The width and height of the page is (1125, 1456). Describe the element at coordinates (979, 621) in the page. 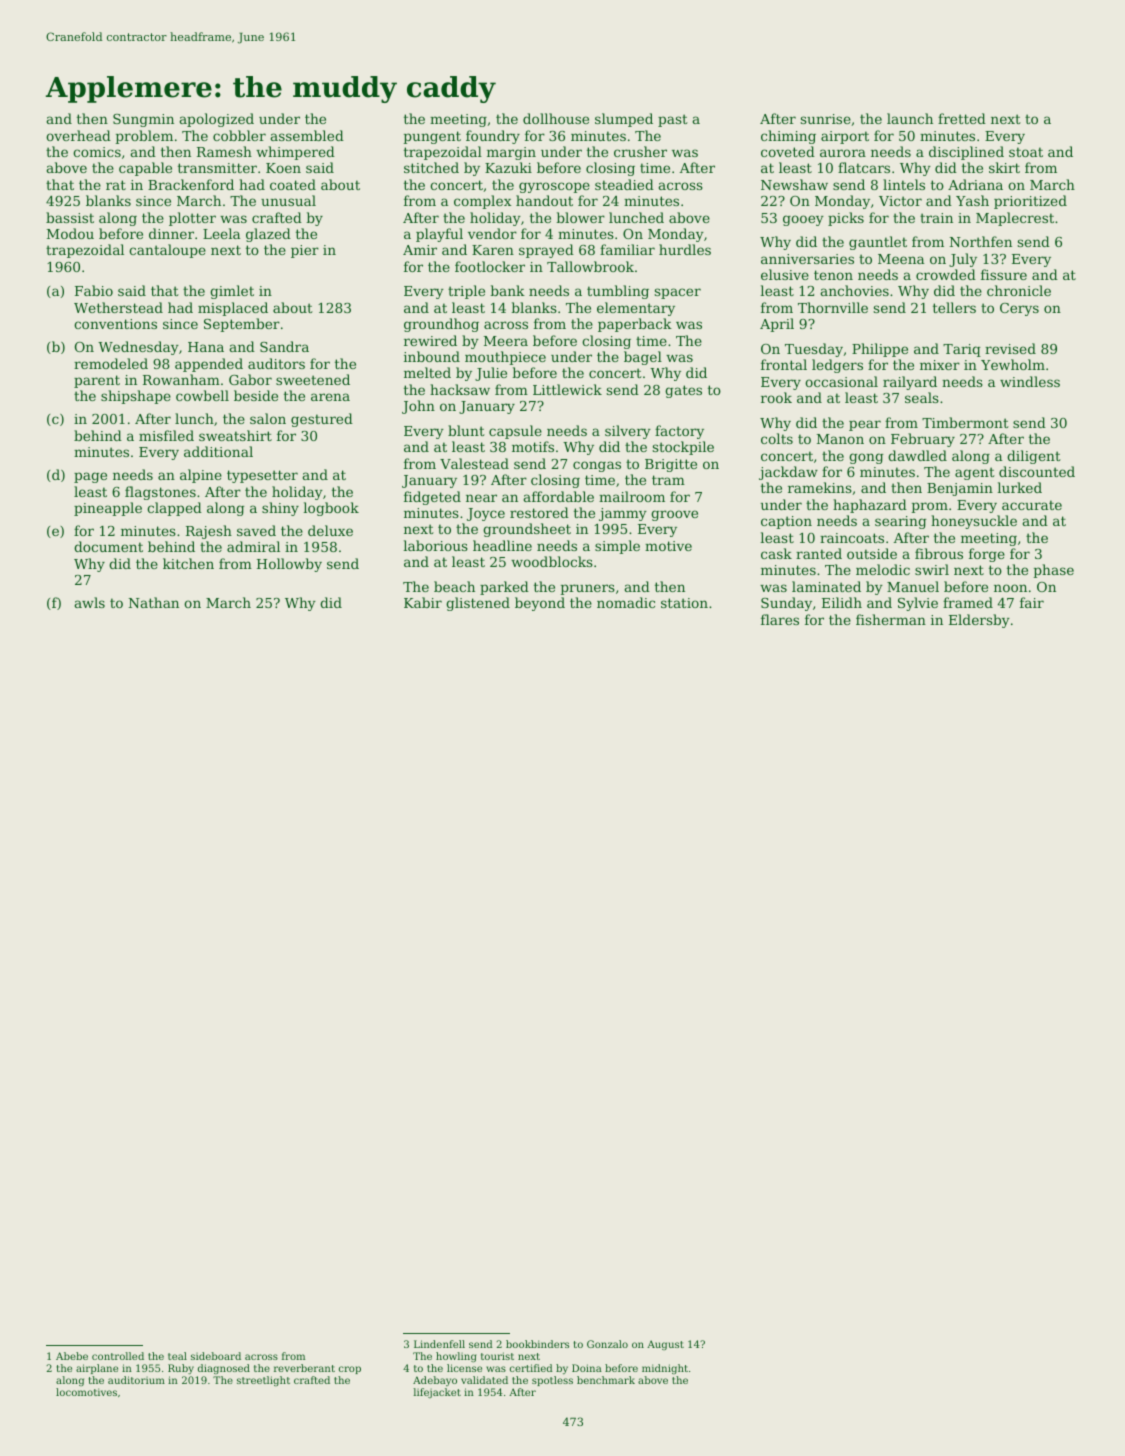

I see `Eldersby` at that location.
